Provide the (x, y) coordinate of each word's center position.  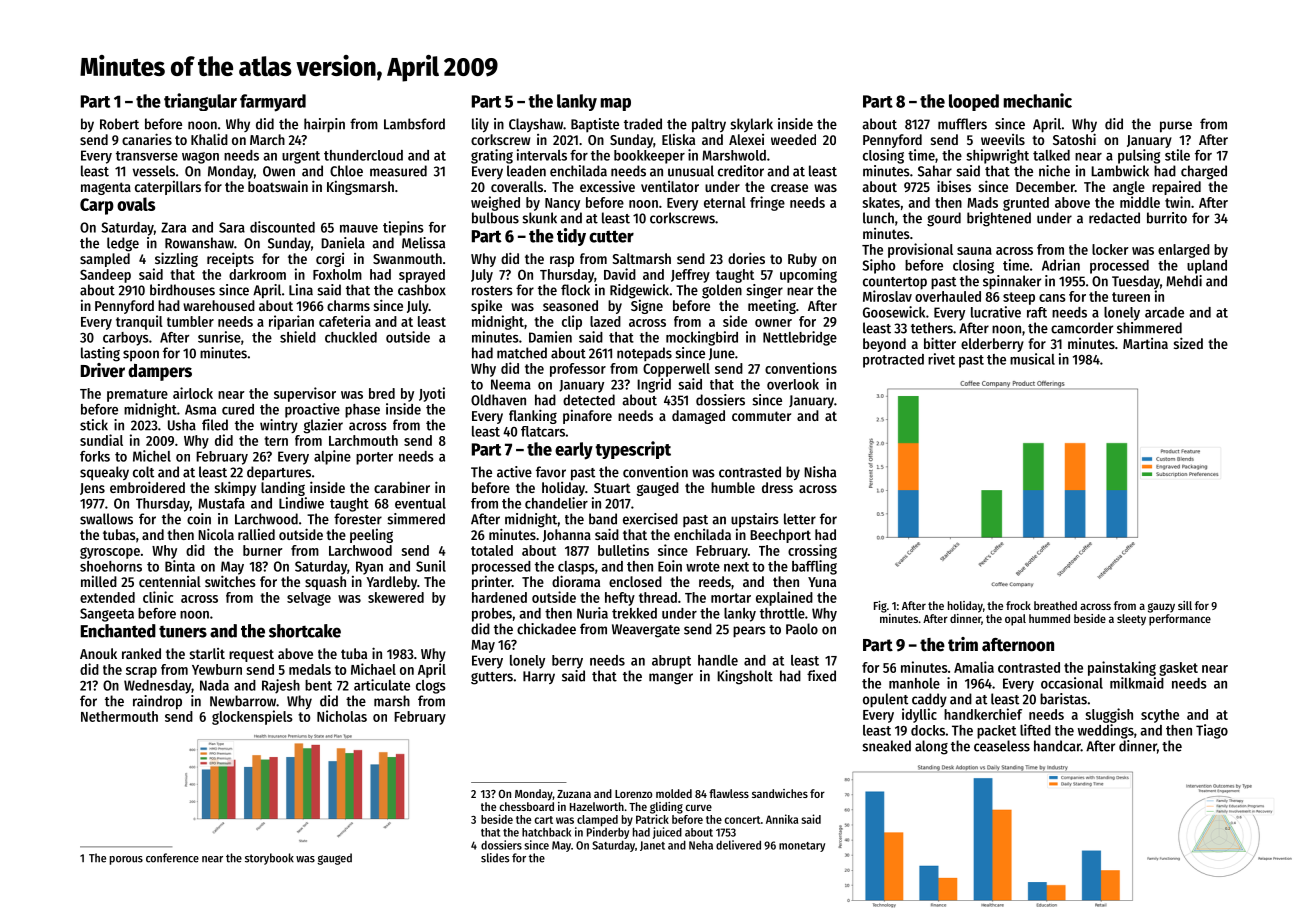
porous (126, 860)
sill (1185, 605)
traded (643, 124)
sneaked (886, 746)
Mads (982, 202)
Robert (119, 124)
